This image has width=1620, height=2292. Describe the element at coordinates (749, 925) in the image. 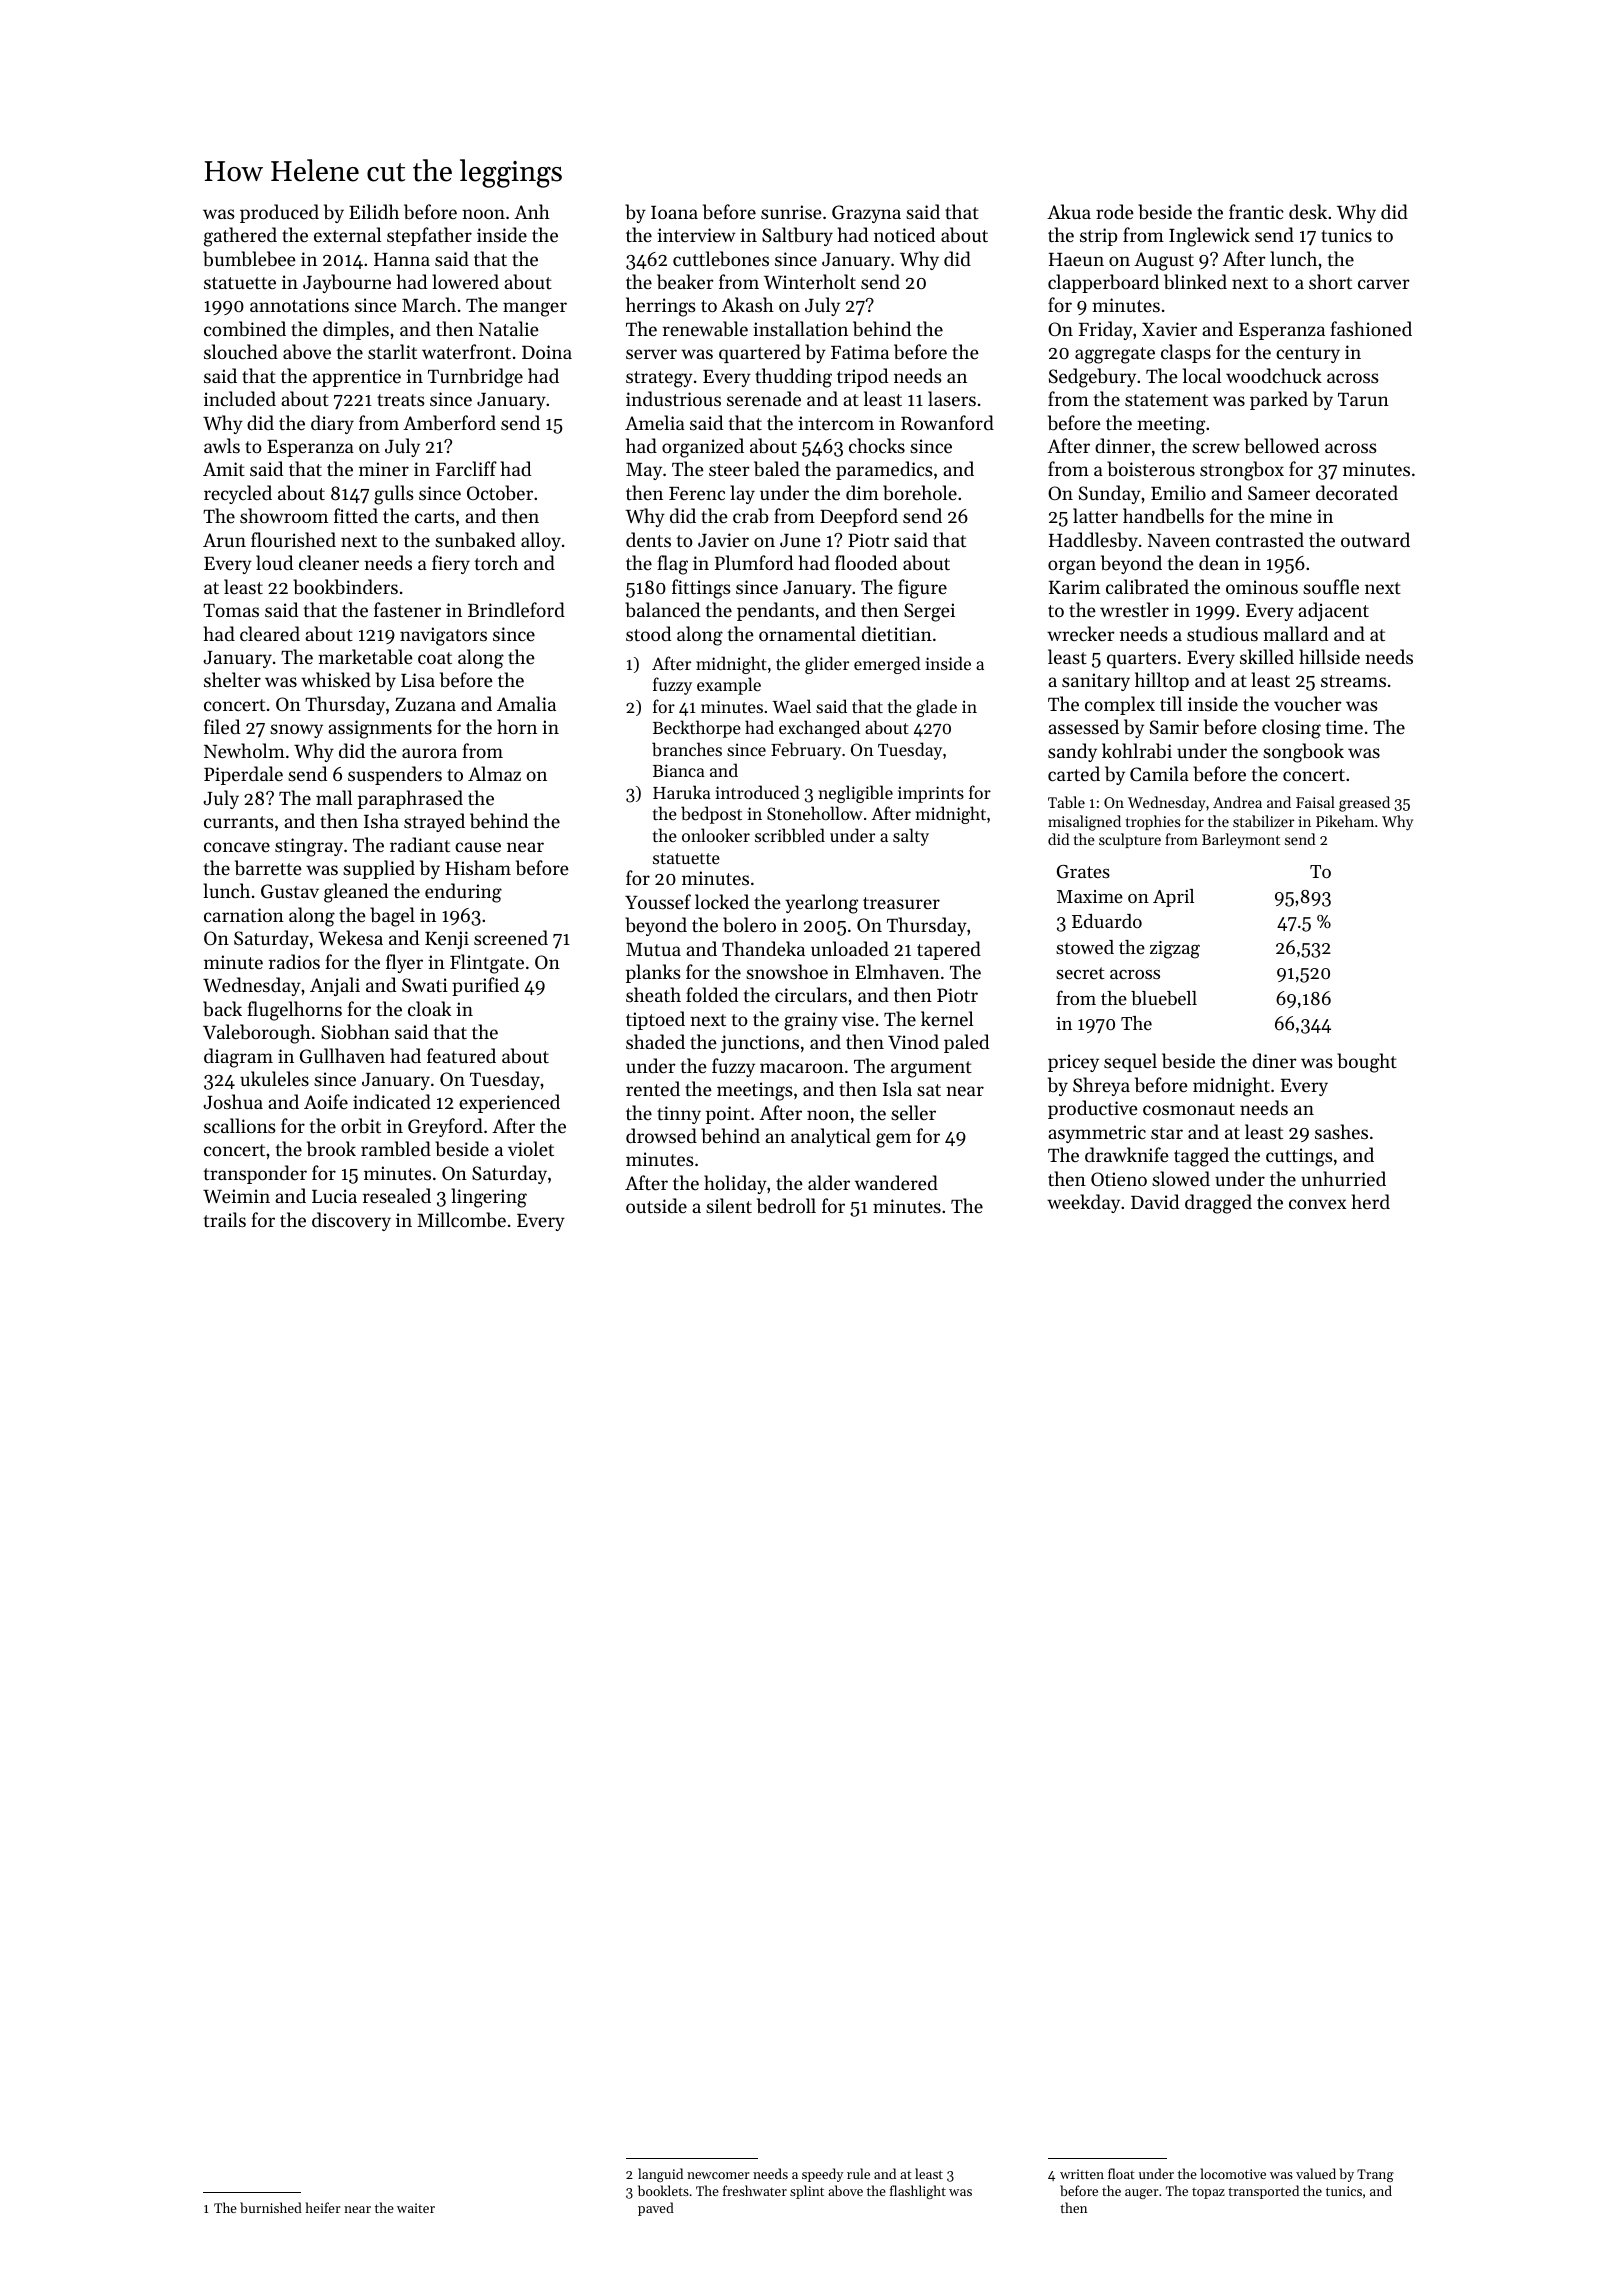

I see `bolero` at that location.
